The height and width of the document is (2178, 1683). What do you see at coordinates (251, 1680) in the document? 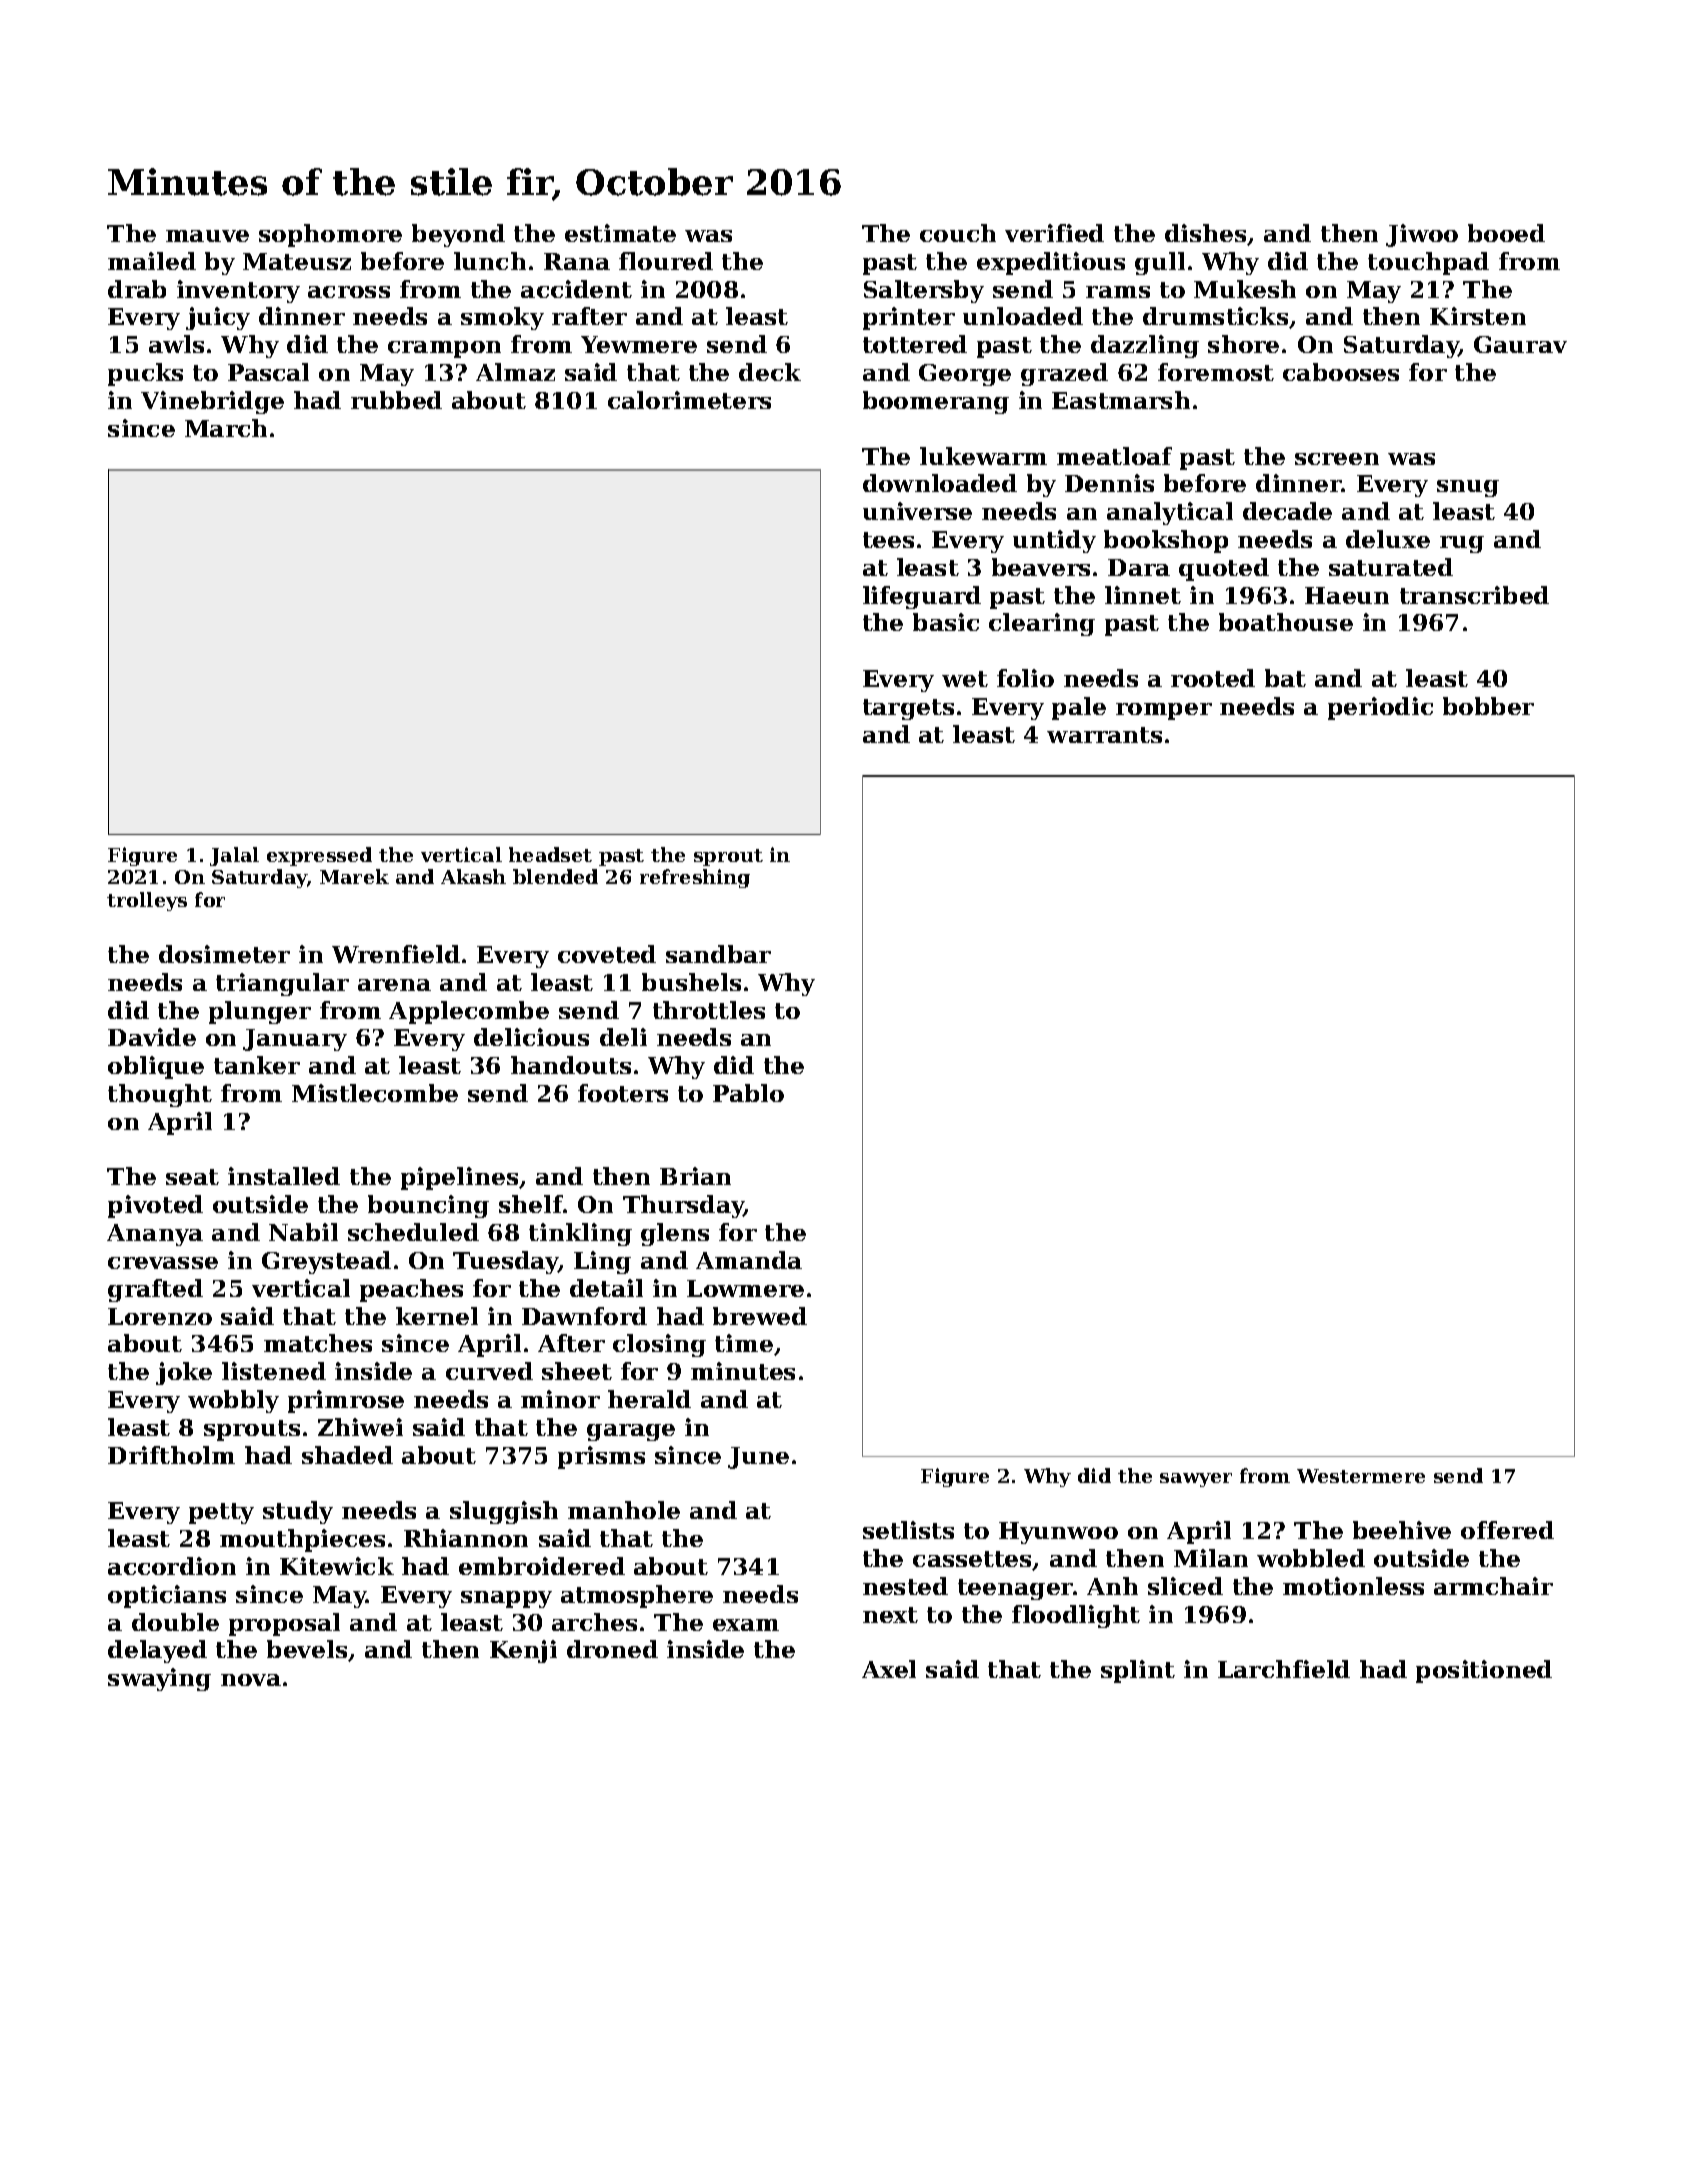
I see `nova` at bounding box center [251, 1680].
